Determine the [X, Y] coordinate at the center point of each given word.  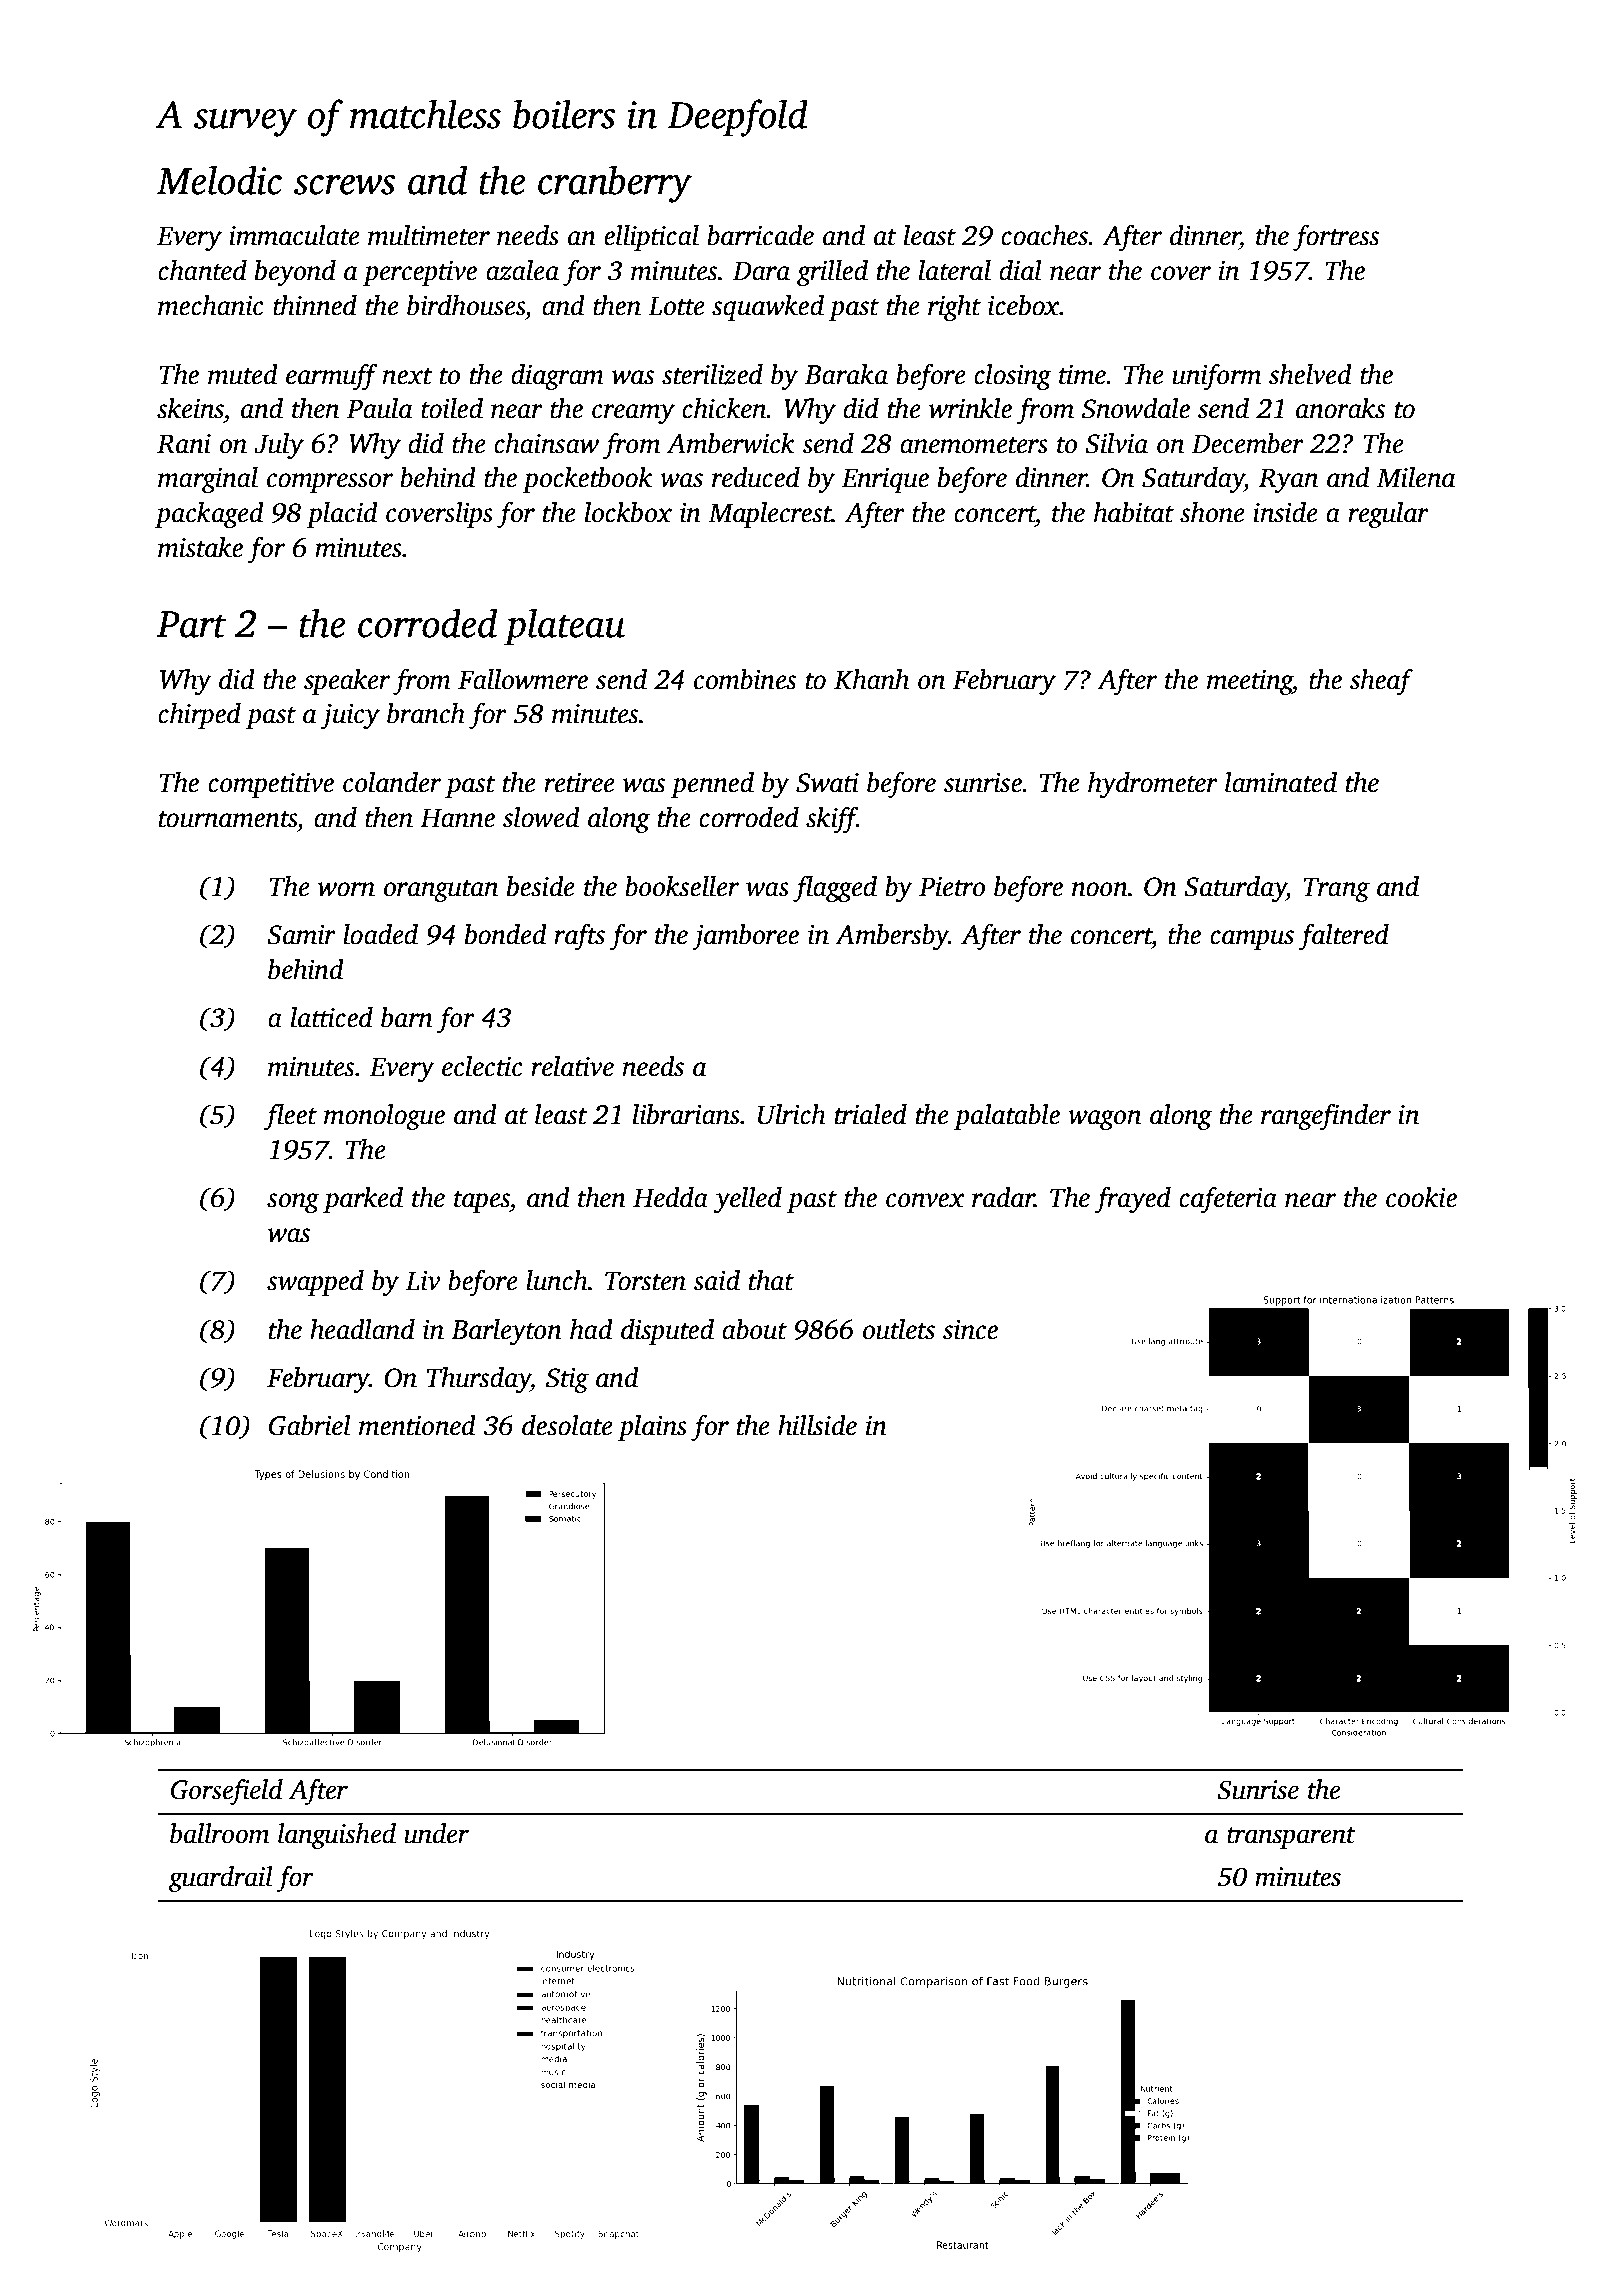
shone [1212, 512]
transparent [1291, 1838]
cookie [1421, 1197]
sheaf [1381, 681]
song [293, 1203]
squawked [768, 308]
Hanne [457, 818]
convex [925, 1200]
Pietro [952, 887]
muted [243, 374]
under [436, 1833]
